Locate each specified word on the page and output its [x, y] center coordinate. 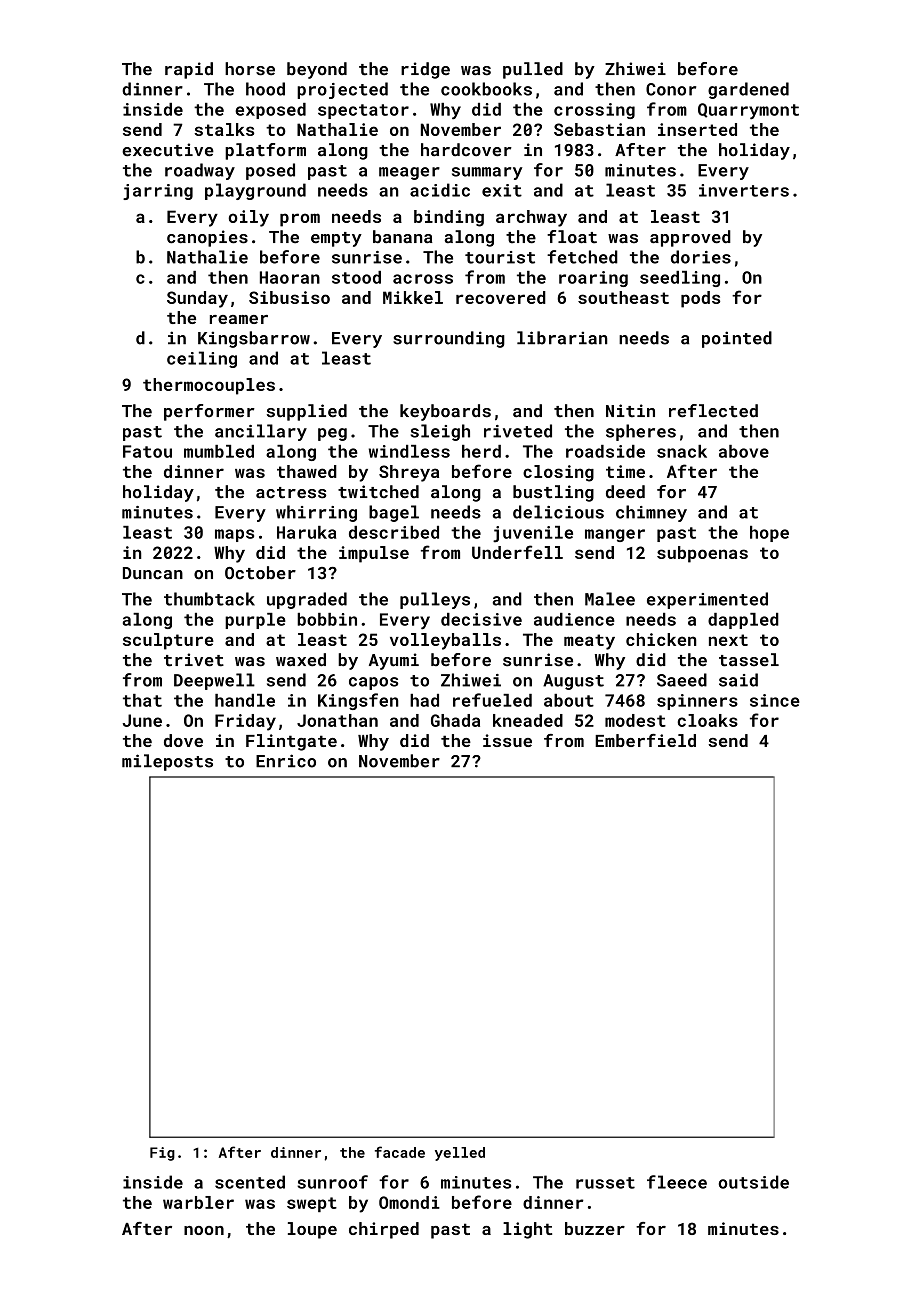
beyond [317, 70]
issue [507, 740]
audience [574, 619]
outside [754, 1182]
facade [400, 1152]
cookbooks [486, 89]
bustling [553, 493]
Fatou [147, 451]
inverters [744, 190]
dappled [743, 621]
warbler [198, 1202]
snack [682, 451]
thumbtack [209, 599]
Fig [162, 1154]
